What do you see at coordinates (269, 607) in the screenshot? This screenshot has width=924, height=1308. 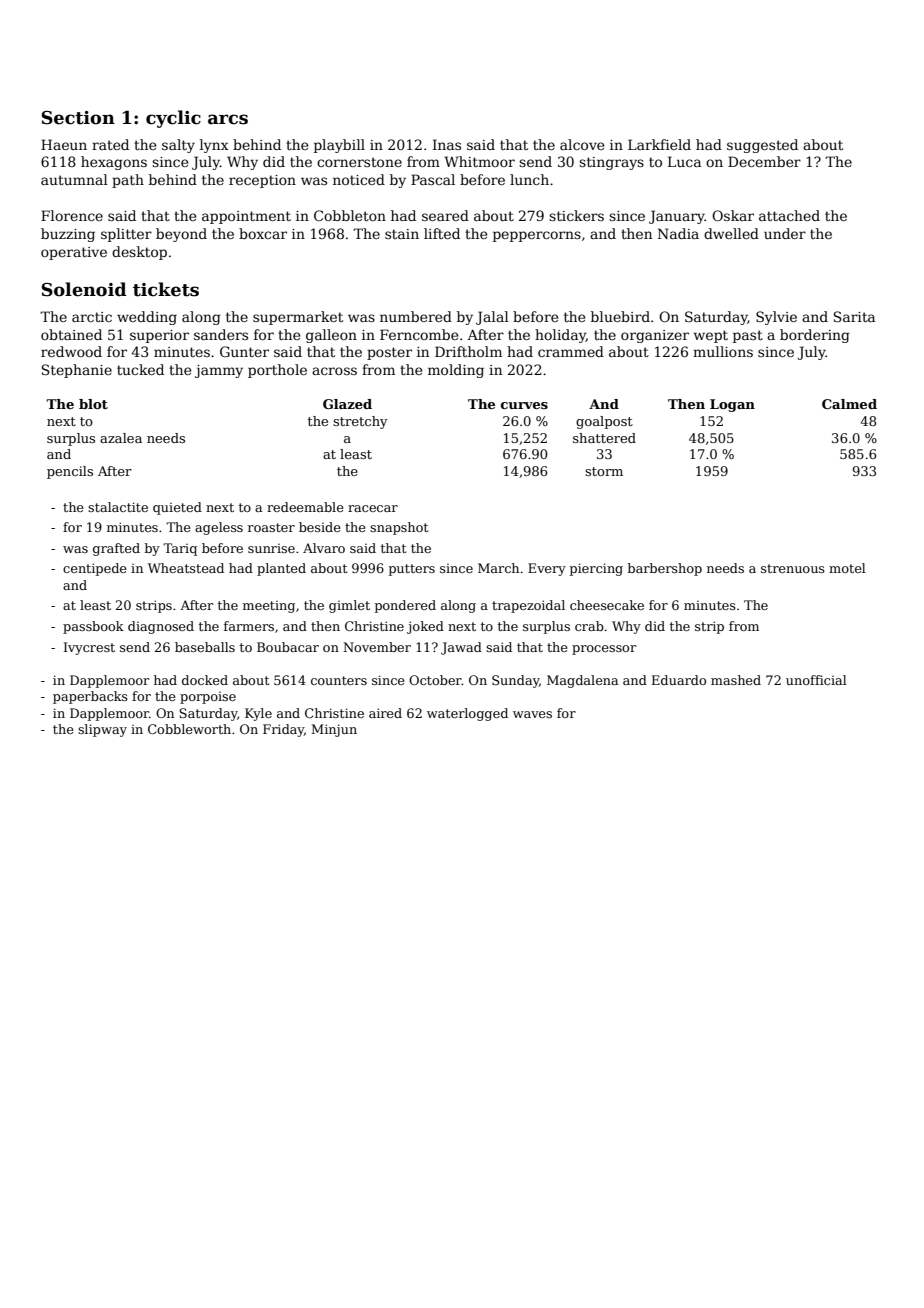 I see `meeting` at bounding box center [269, 607].
